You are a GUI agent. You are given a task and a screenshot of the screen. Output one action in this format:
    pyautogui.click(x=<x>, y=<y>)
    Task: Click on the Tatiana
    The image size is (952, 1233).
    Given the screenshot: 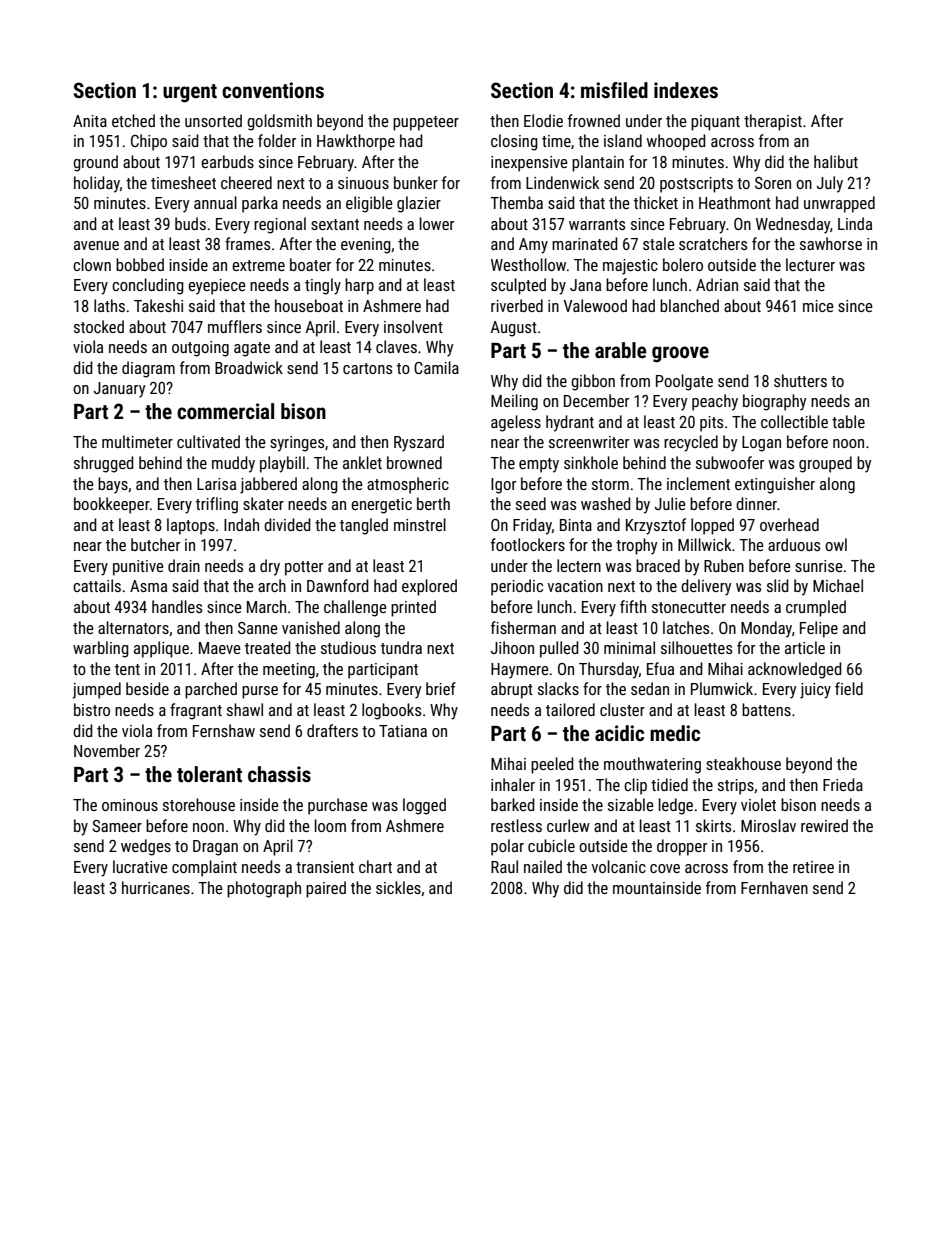 What is the action you would take?
    pyautogui.click(x=403, y=731)
